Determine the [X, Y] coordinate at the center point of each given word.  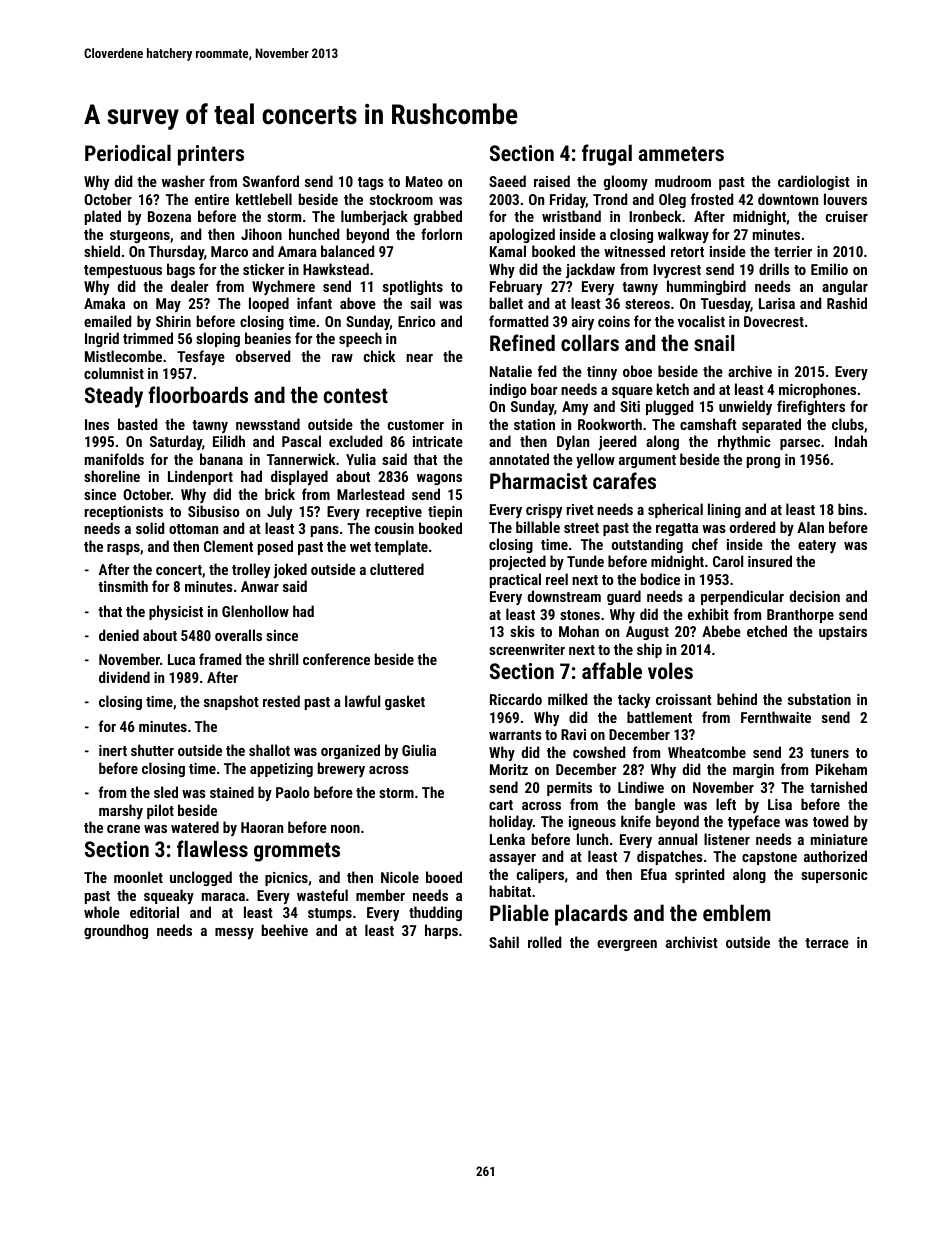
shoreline [112, 476]
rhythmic [744, 442]
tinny [602, 373]
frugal [607, 155]
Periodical [128, 152]
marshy [121, 811]
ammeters [681, 153]
